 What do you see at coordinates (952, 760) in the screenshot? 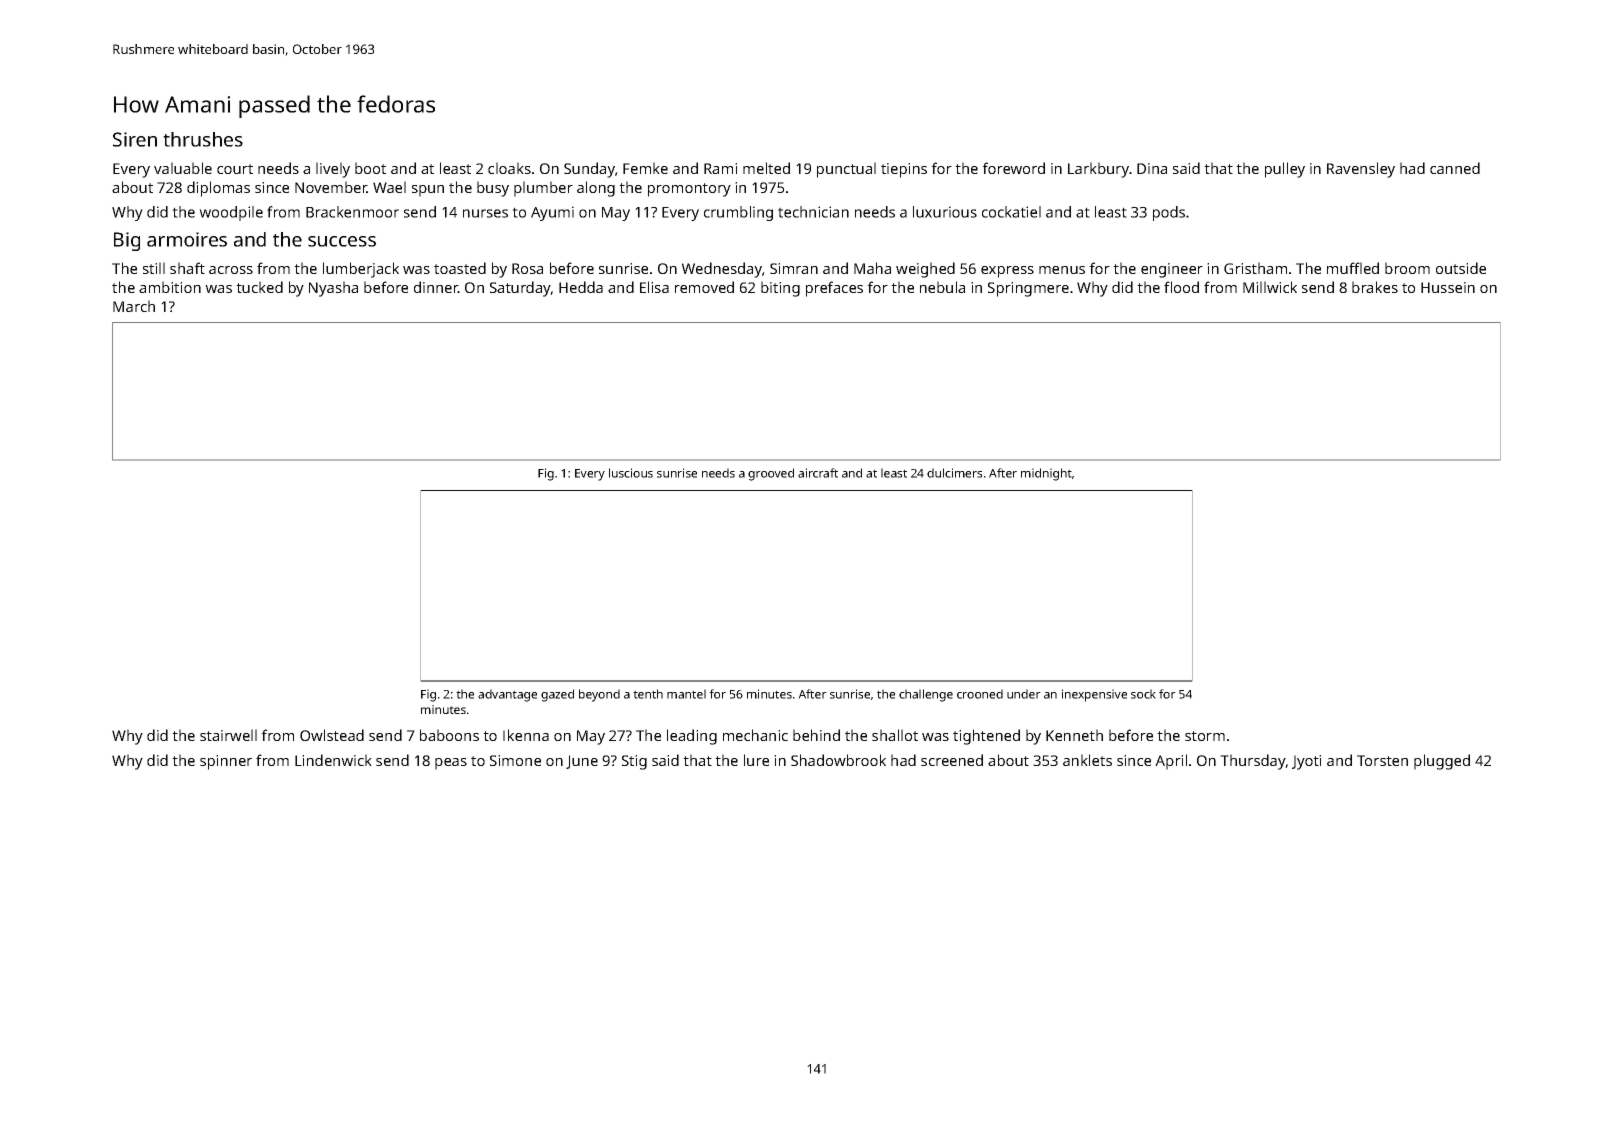
I see `screened` at bounding box center [952, 760].
